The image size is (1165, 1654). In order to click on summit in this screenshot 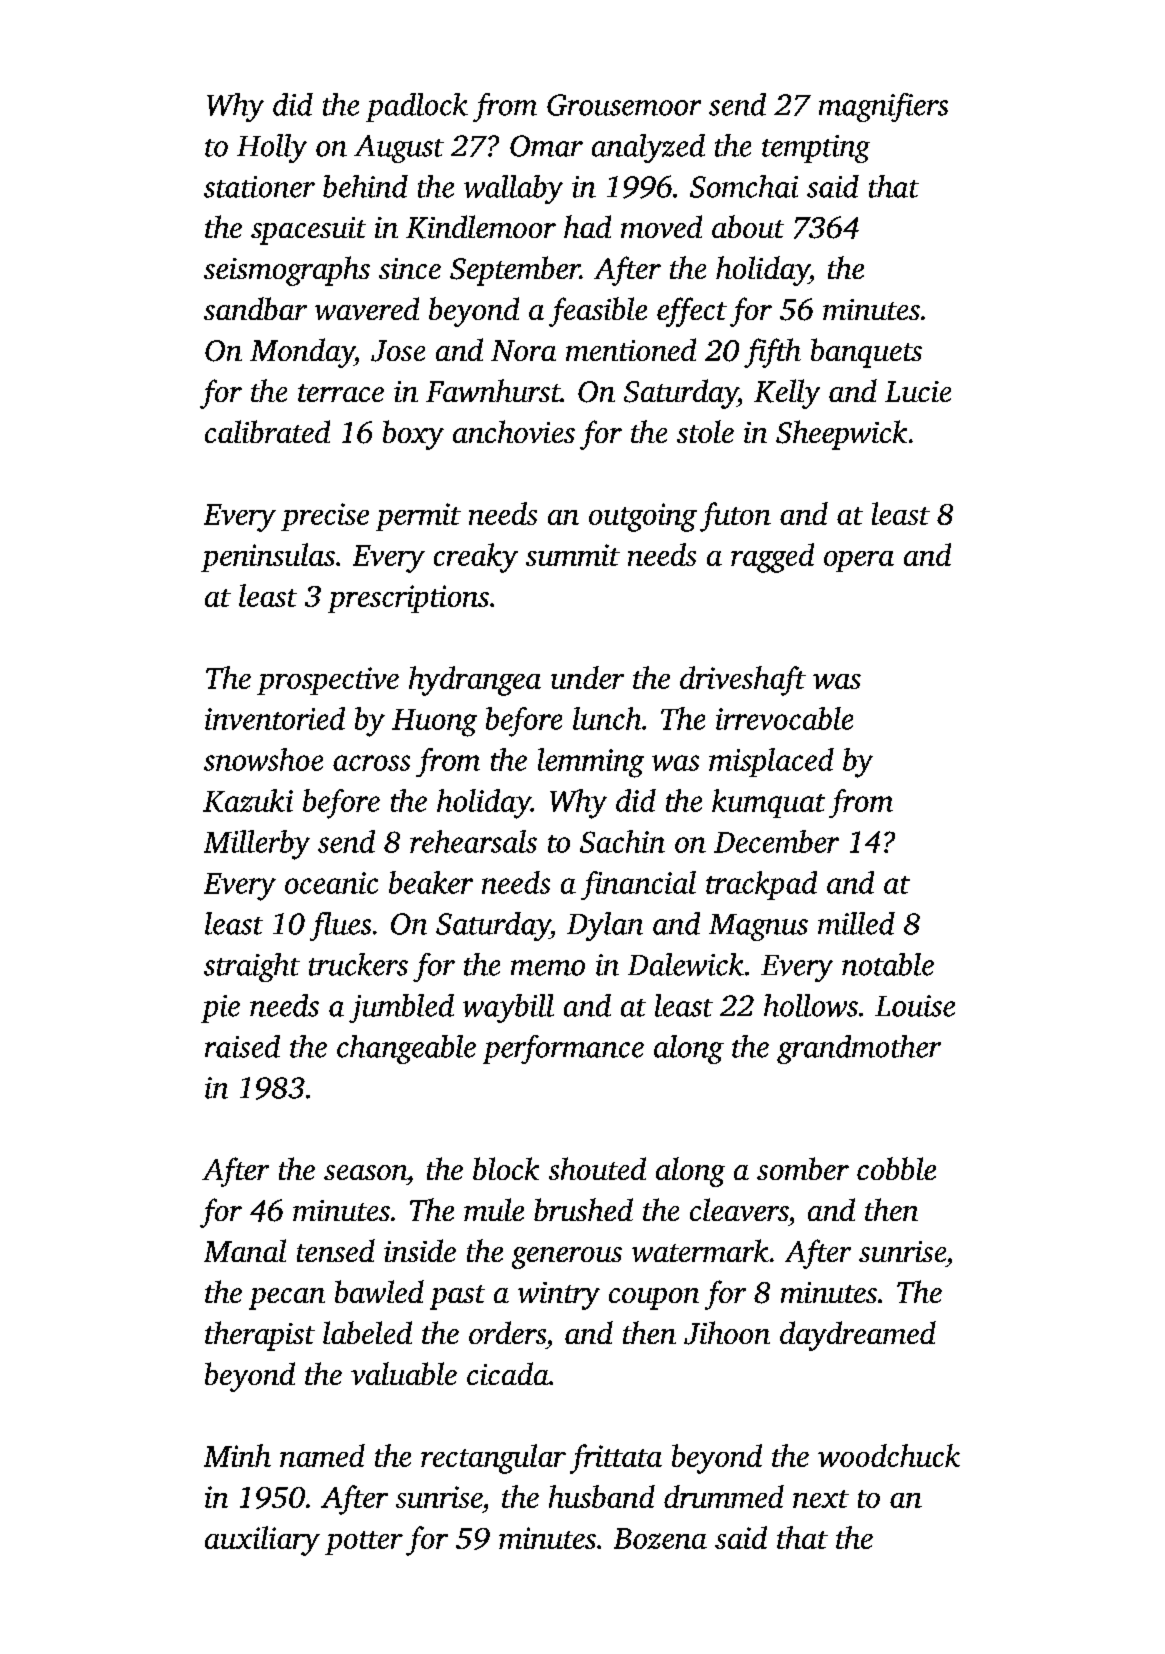, I will do `click(573, 555)`.
